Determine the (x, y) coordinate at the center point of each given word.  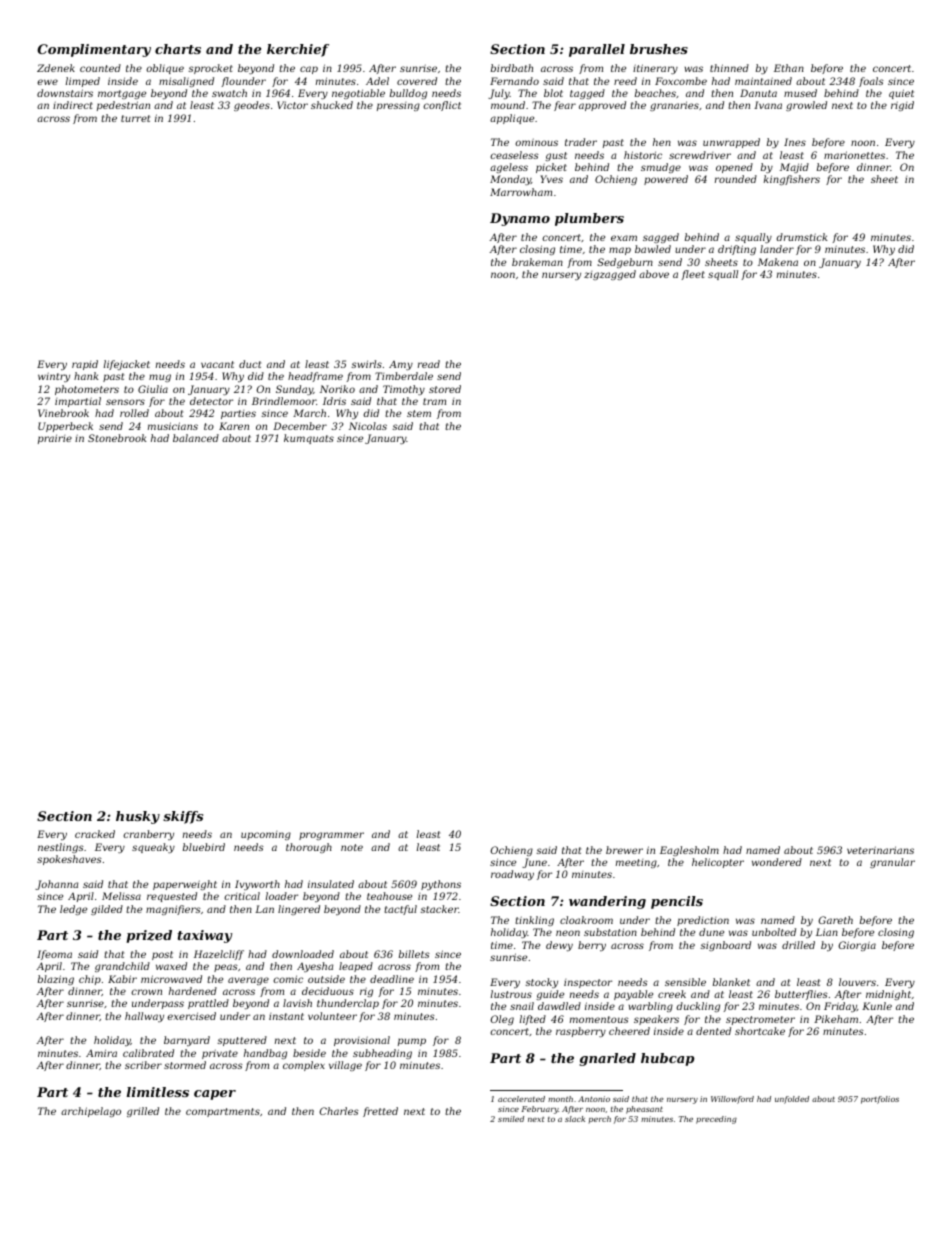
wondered (777, 862)
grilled (143, 1112)
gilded (107, 910)
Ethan (789, 68)
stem (419, 413)
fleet (693, 275)
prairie (55, 439)
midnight (888, 995)
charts (178, 49)
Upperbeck (65, 427)
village (345, 1066)
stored (445, 389)
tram (434, 401)
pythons (441, 885)
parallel (597, 50)
